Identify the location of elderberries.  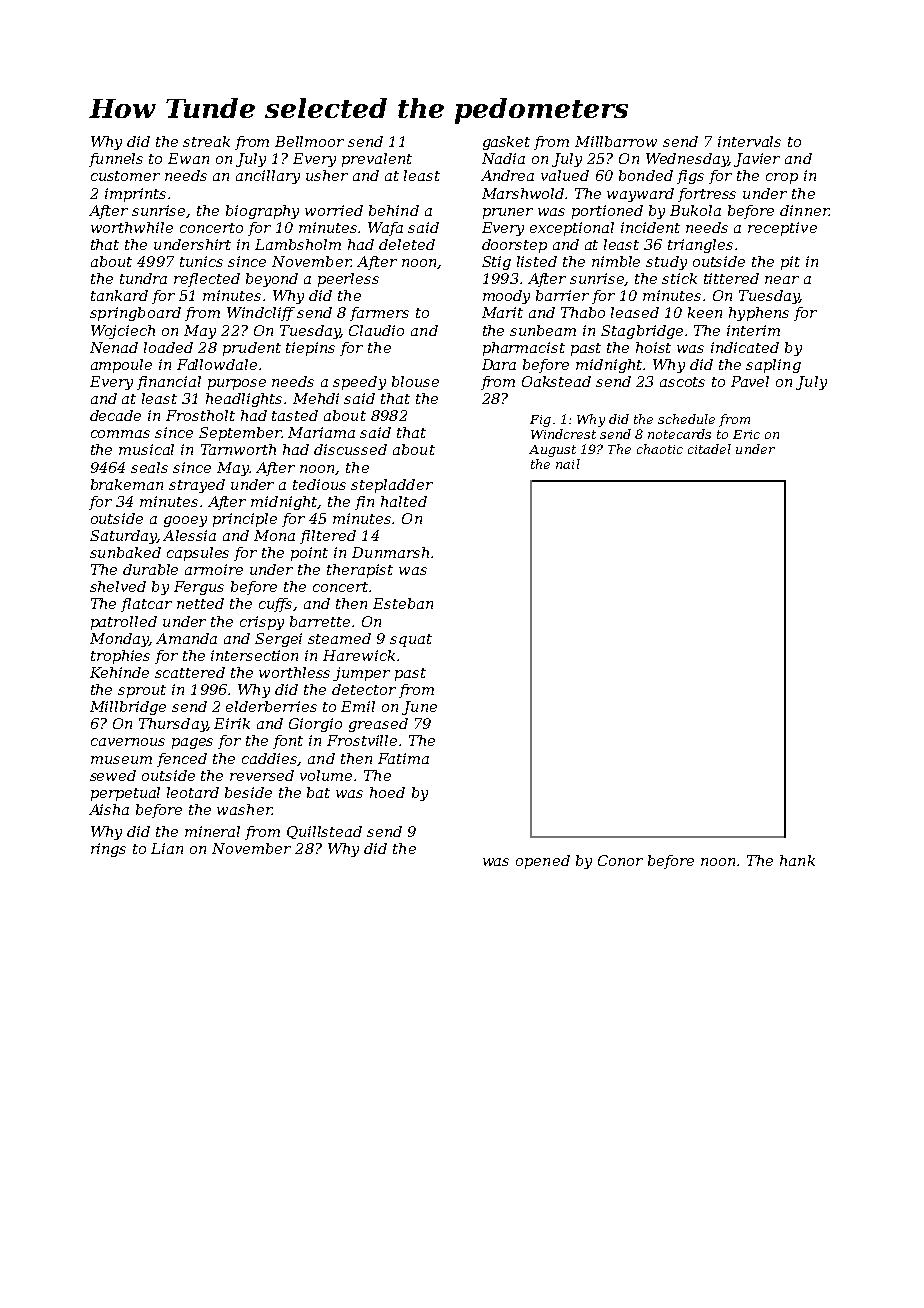
(271, 706).
